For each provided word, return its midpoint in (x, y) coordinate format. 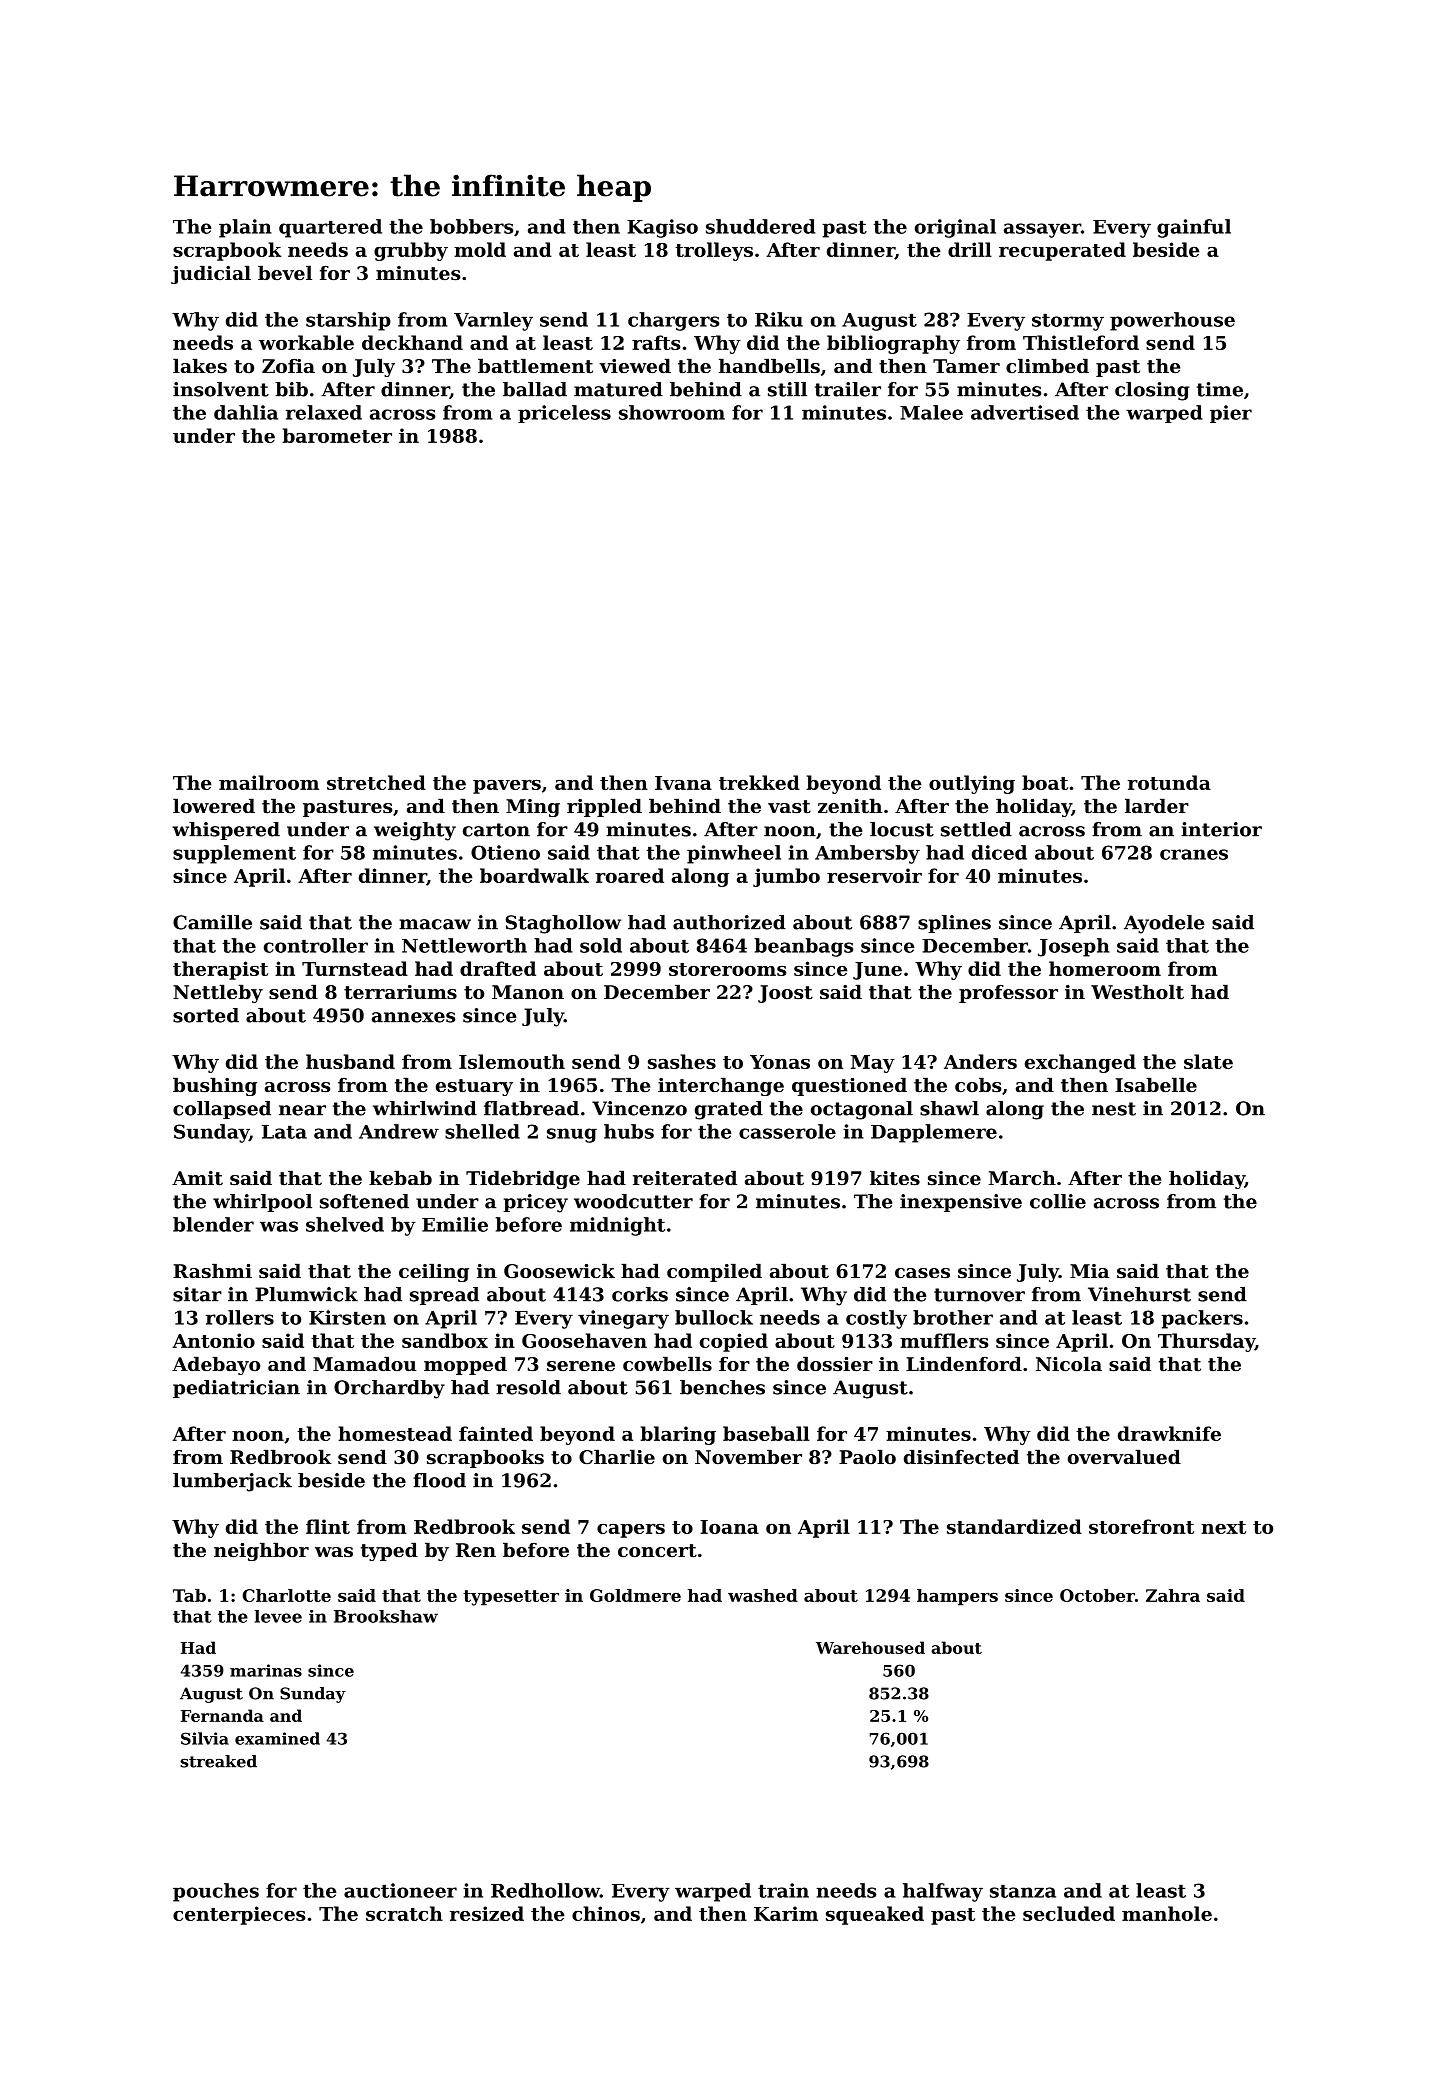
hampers (957, 1597)
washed (763, 1595)
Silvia (205, 1738)
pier (1231, 414)
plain (245, 228)
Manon (528, 992)
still (787, 389)
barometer (337, 435)
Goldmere (635, 1595)
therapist (220, 970)
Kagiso (662, 228)
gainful (1194, 228)
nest (1114, 1109)
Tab (189, 1595)
